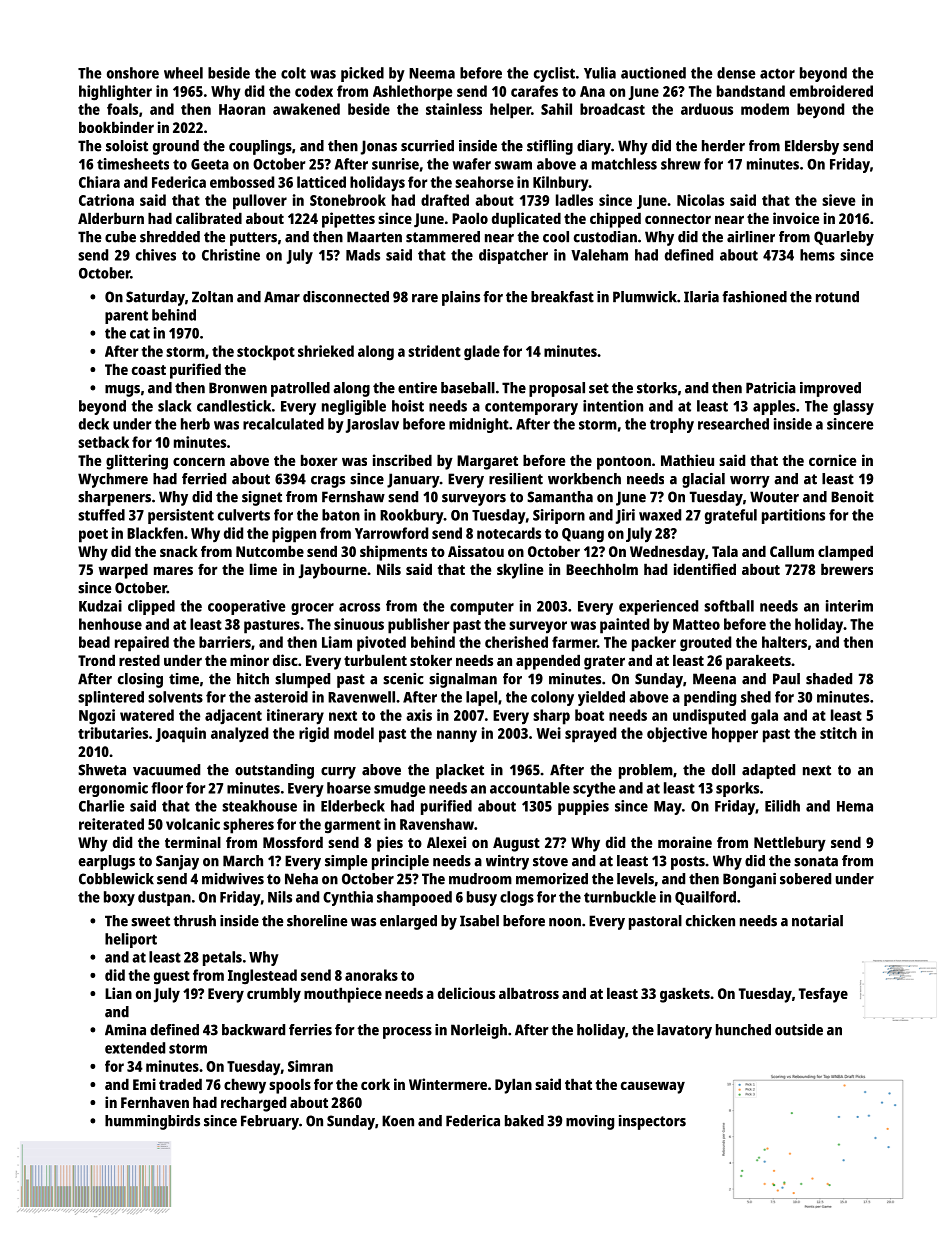  What do you see at coordinates (293, 73) in the image?
I see `colt` at bounding box center [293, 73].
